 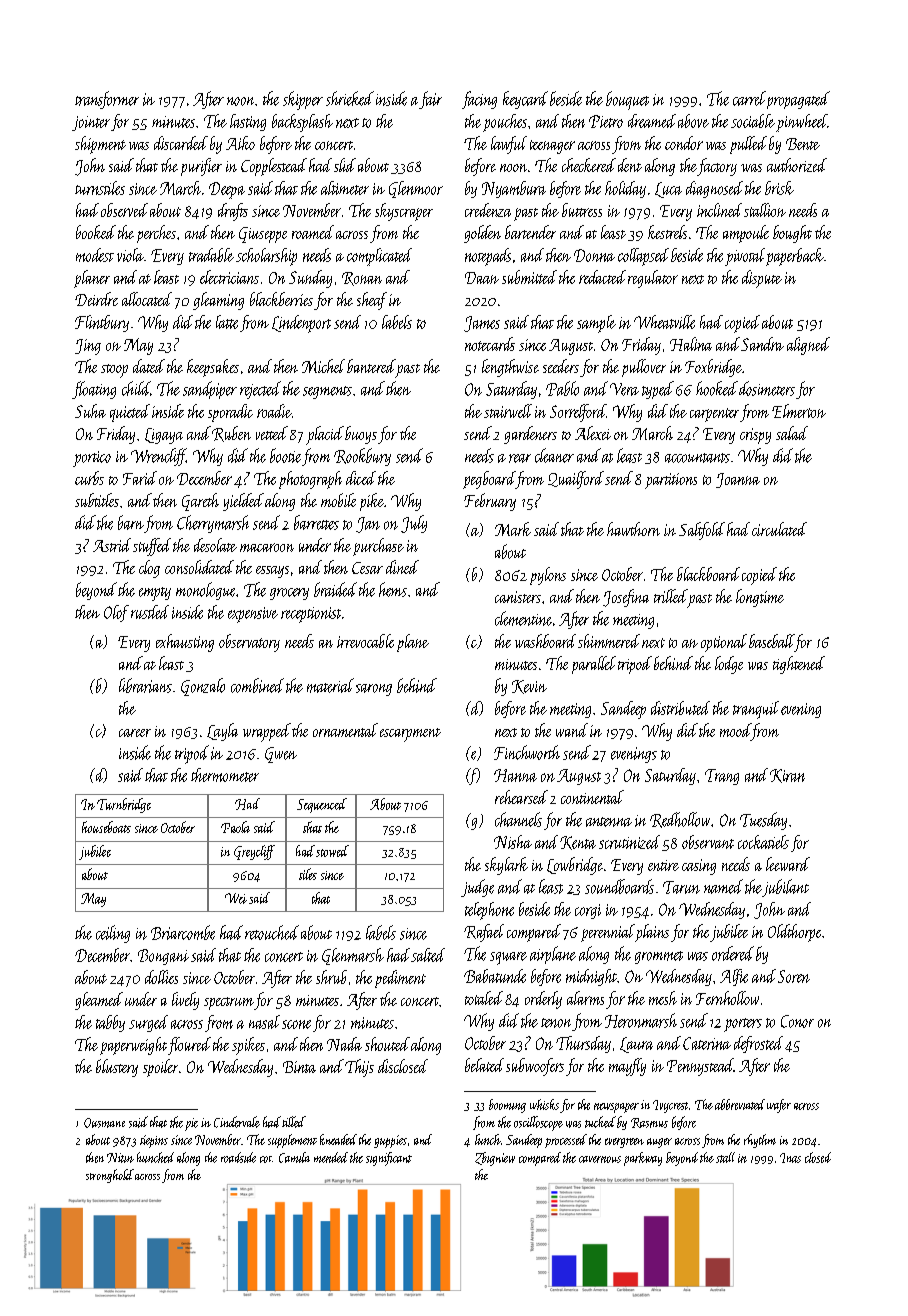 What do you see at coordinates (113, 934) in the screenshot?
I see `ceiling` at bounding box center [113, 934].
